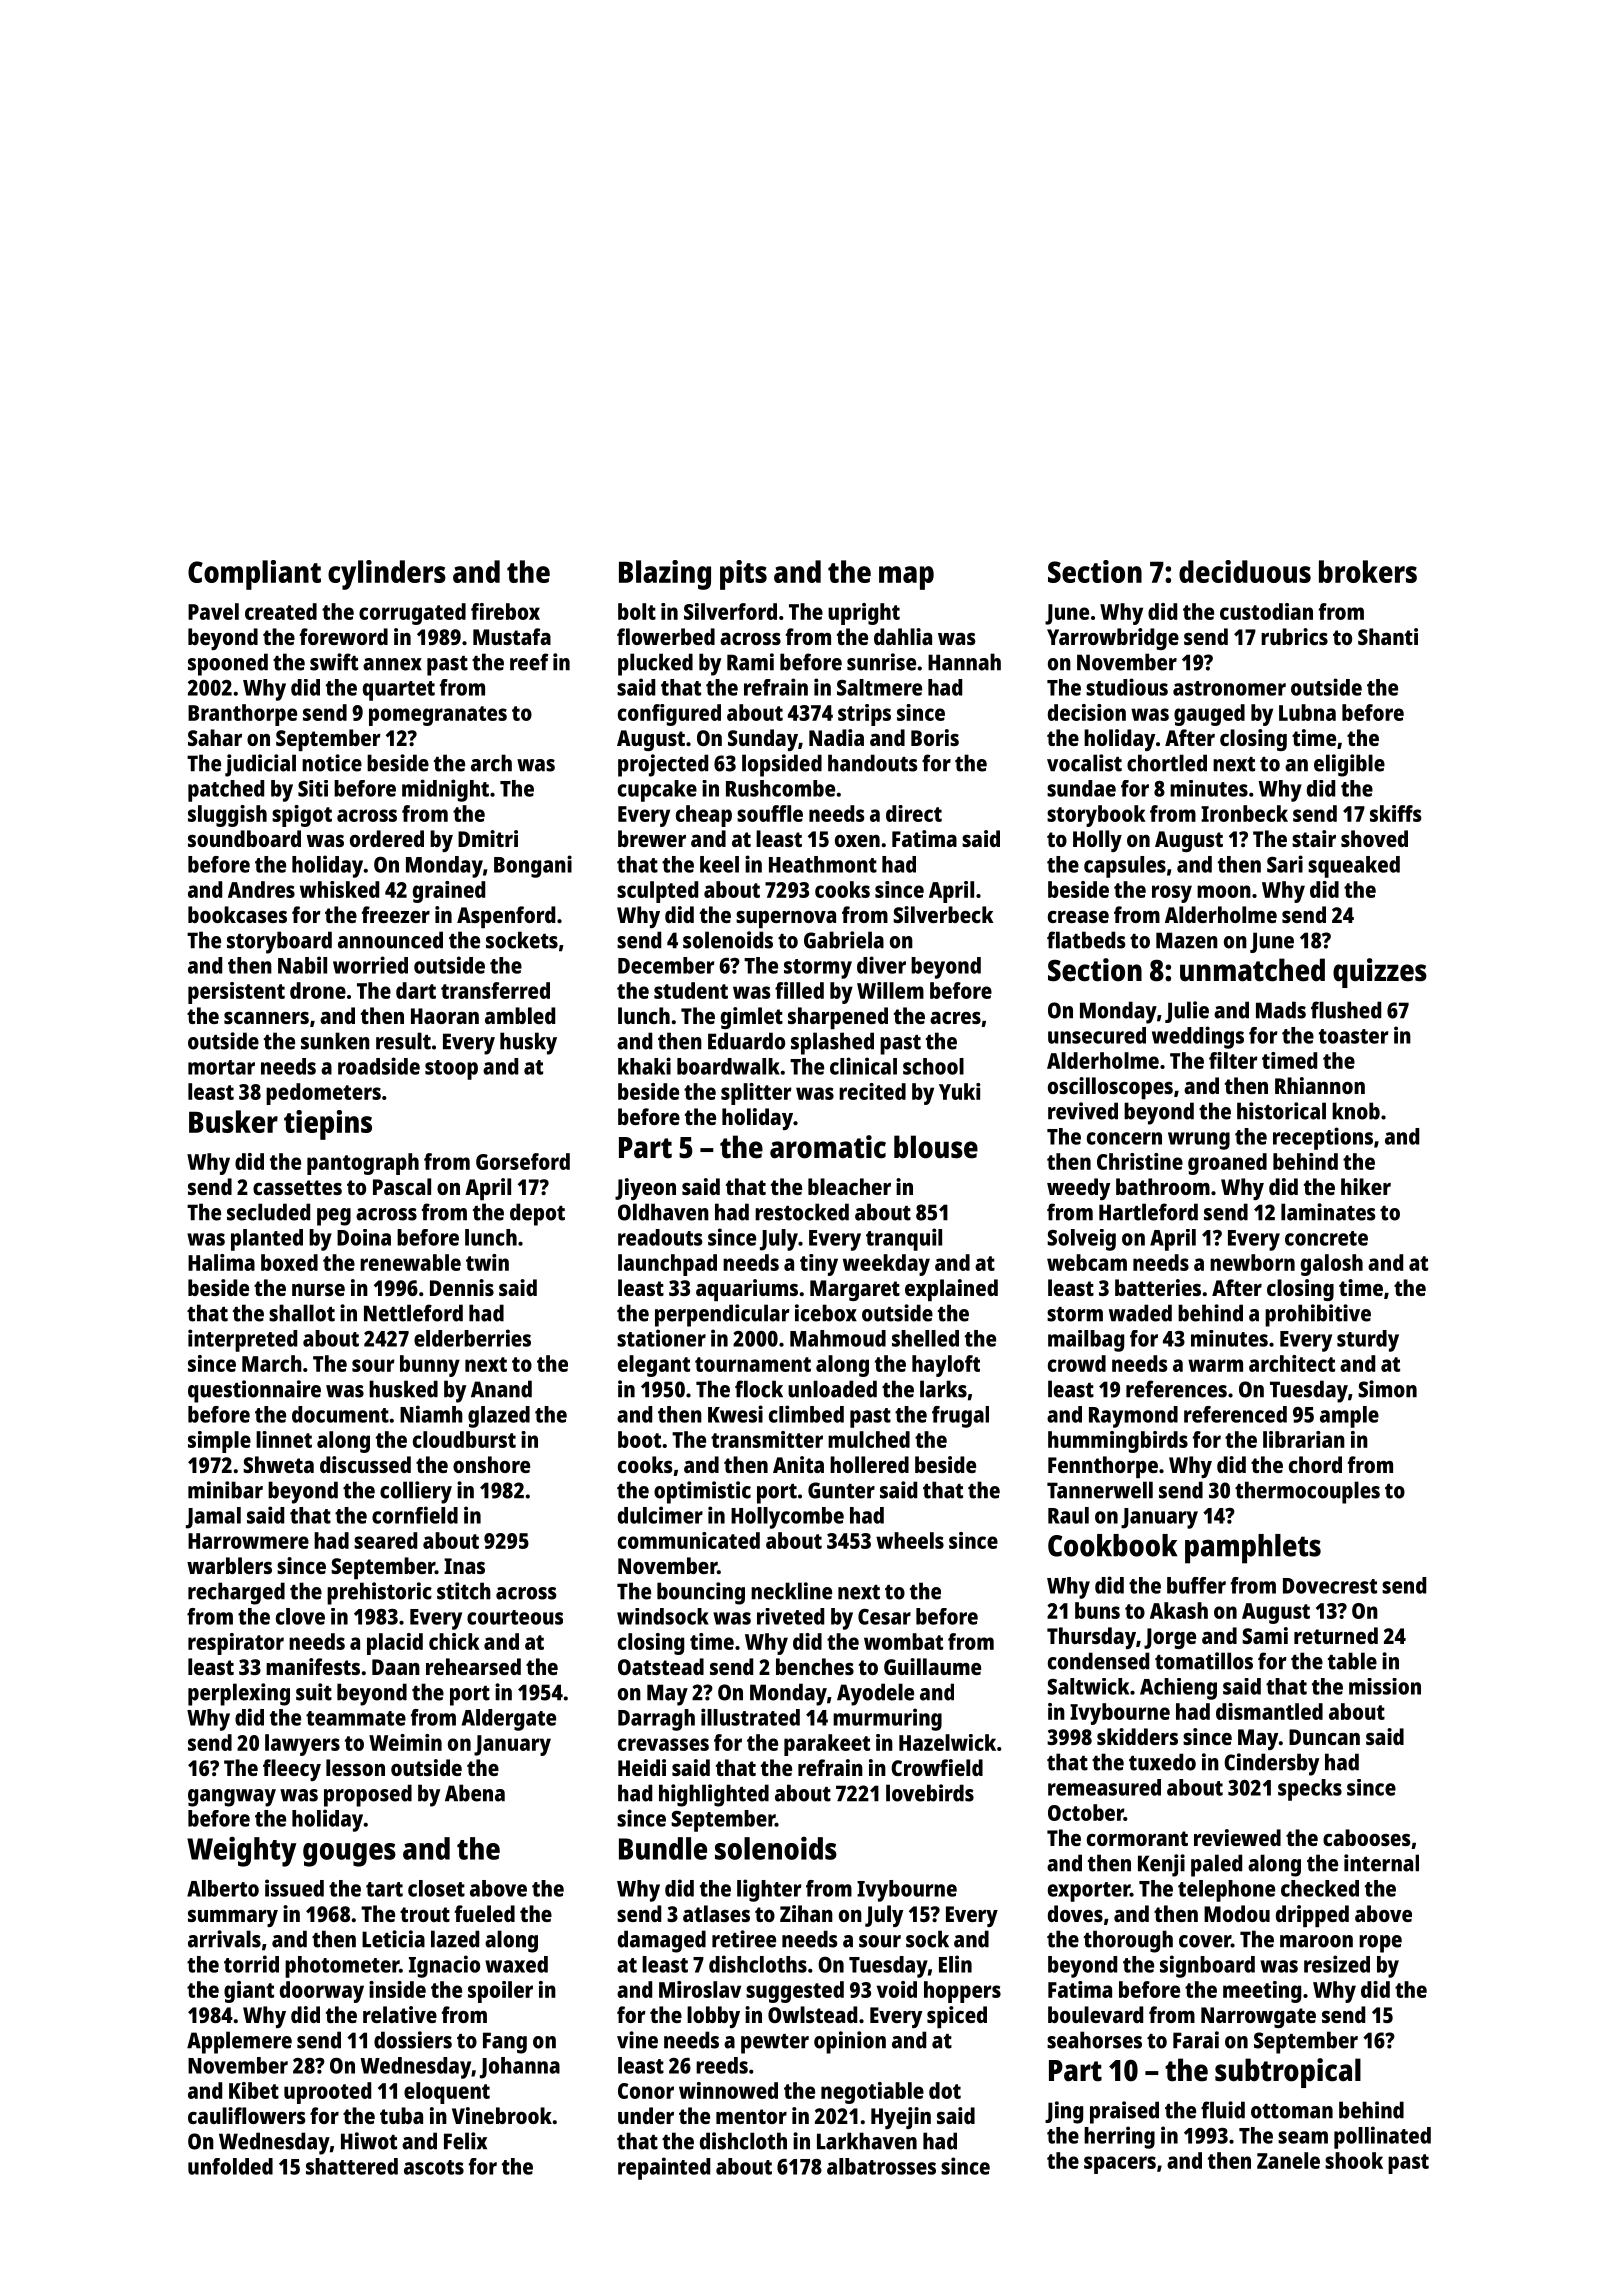  Describe the element at coordinates (1382, 2137) in the screenshot. I see `pollinated` at that location.
